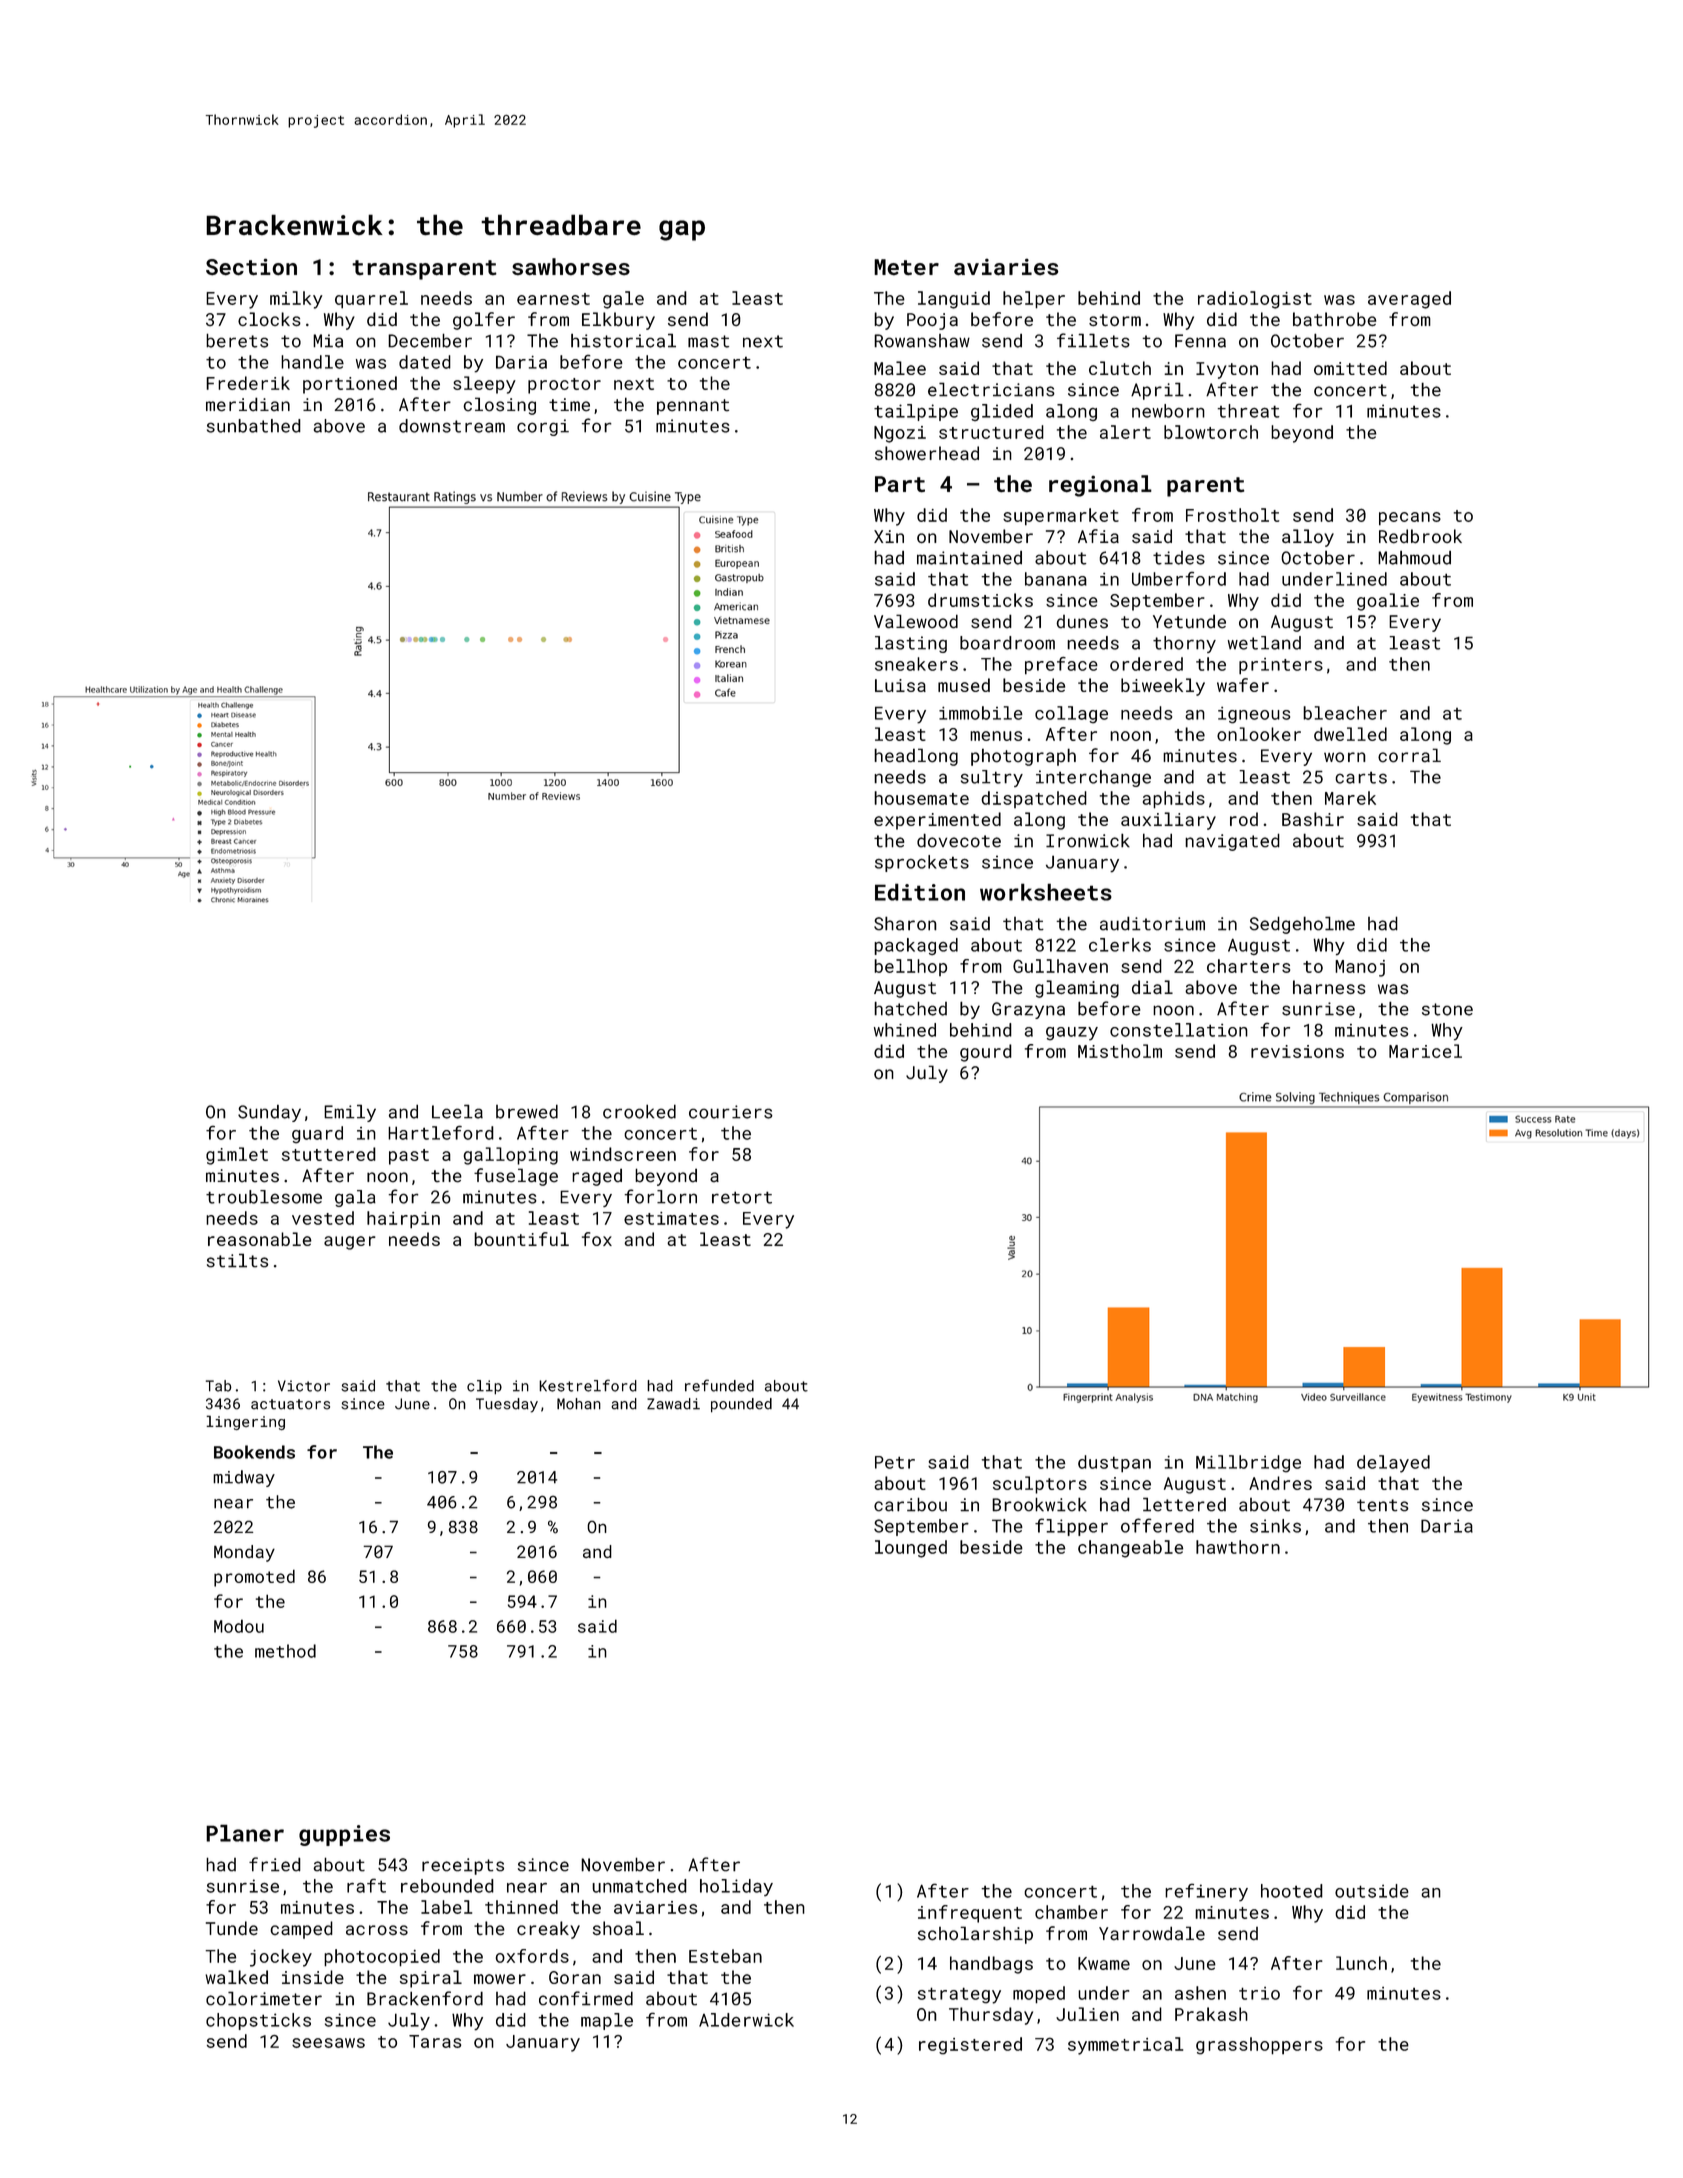 This screenshot has height=2178, width=1683. Describe the element at coordinates (1071, 1912) in the screenshot. I see `chamber` at that location.
